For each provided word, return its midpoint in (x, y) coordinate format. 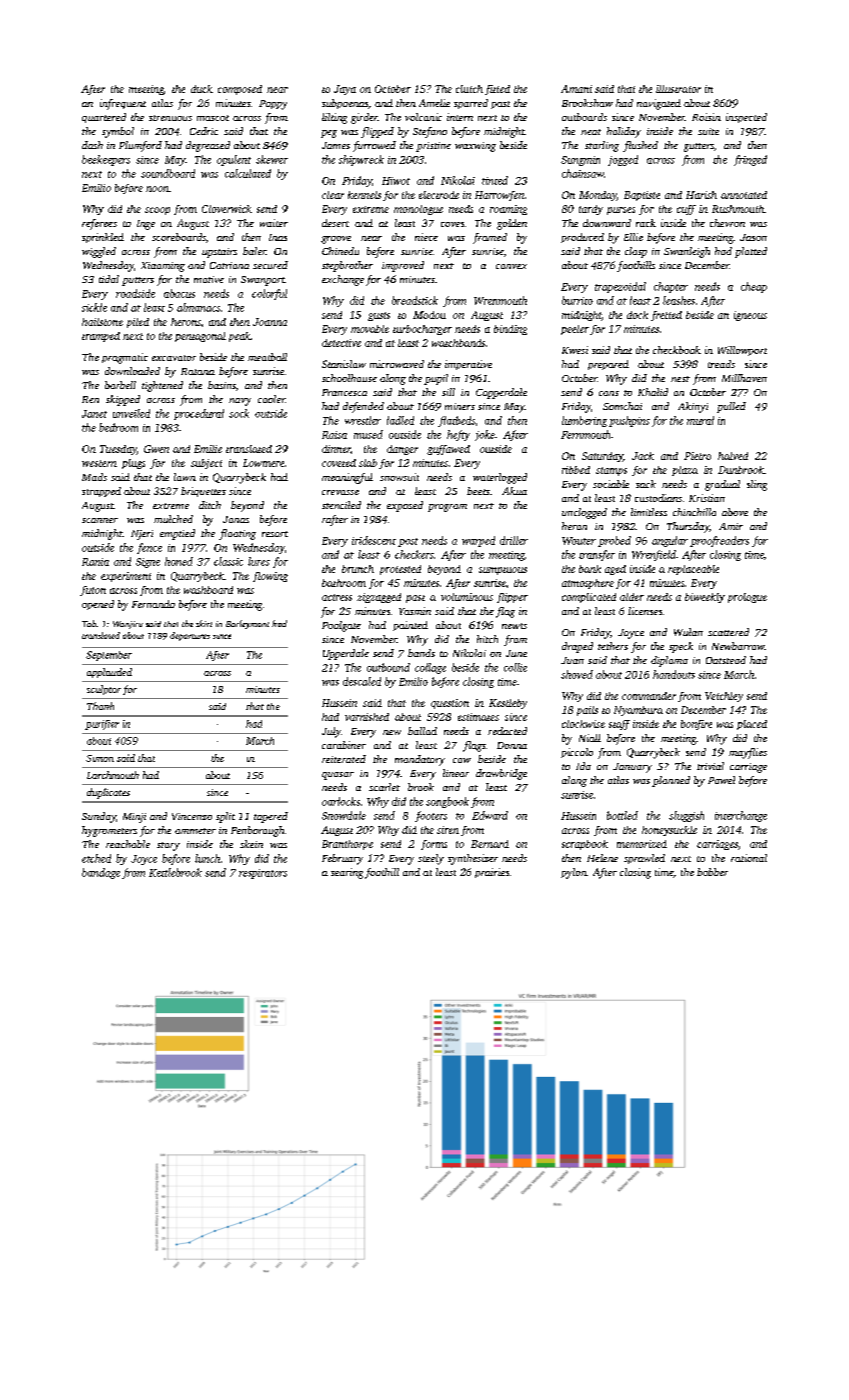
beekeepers (106, 160)
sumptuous (503, 571)
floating (237, 534)
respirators (263, 874)
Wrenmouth (500, 300)
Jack (643, 456)
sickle (94, 307)
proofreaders (719, 541)
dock (637, 315)
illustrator (678, 89)
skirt (204, 623)
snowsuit (399, 477)
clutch (469, 89)
